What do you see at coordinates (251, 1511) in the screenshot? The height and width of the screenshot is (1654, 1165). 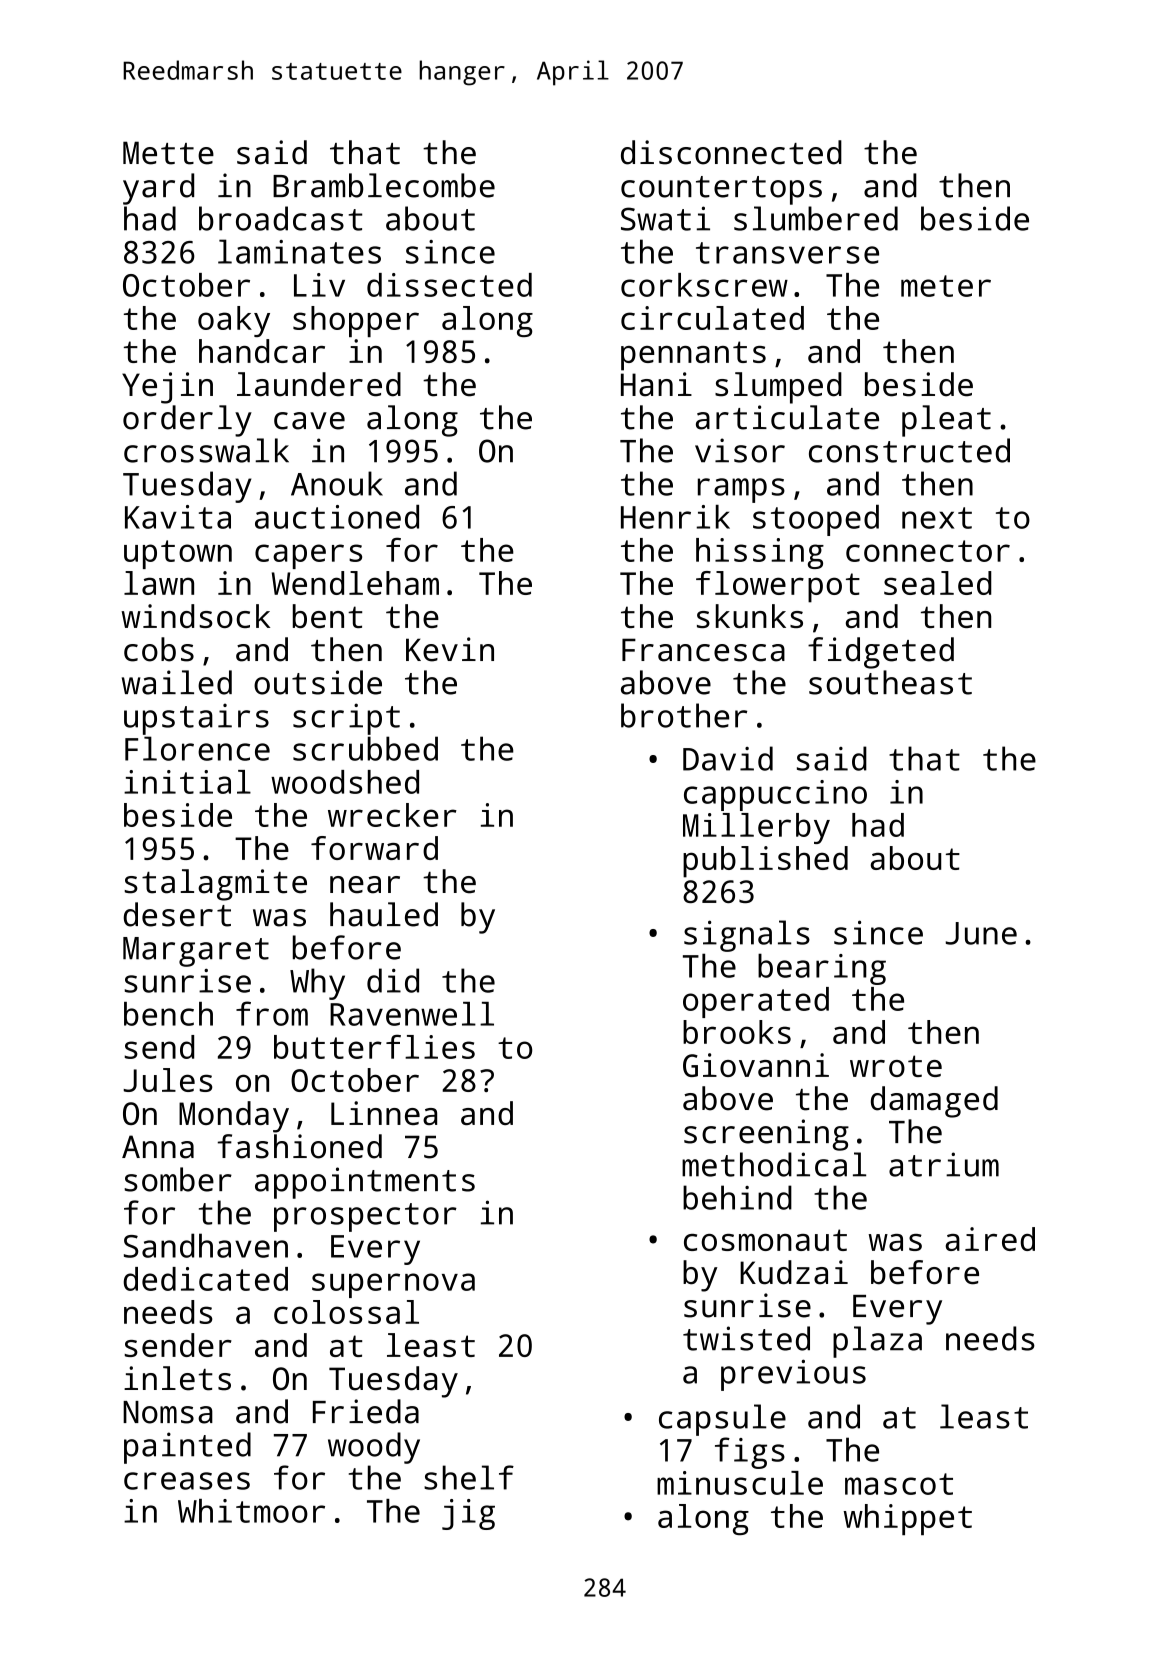 I see `Whitmoor` at bounding box center [251, 1511].
